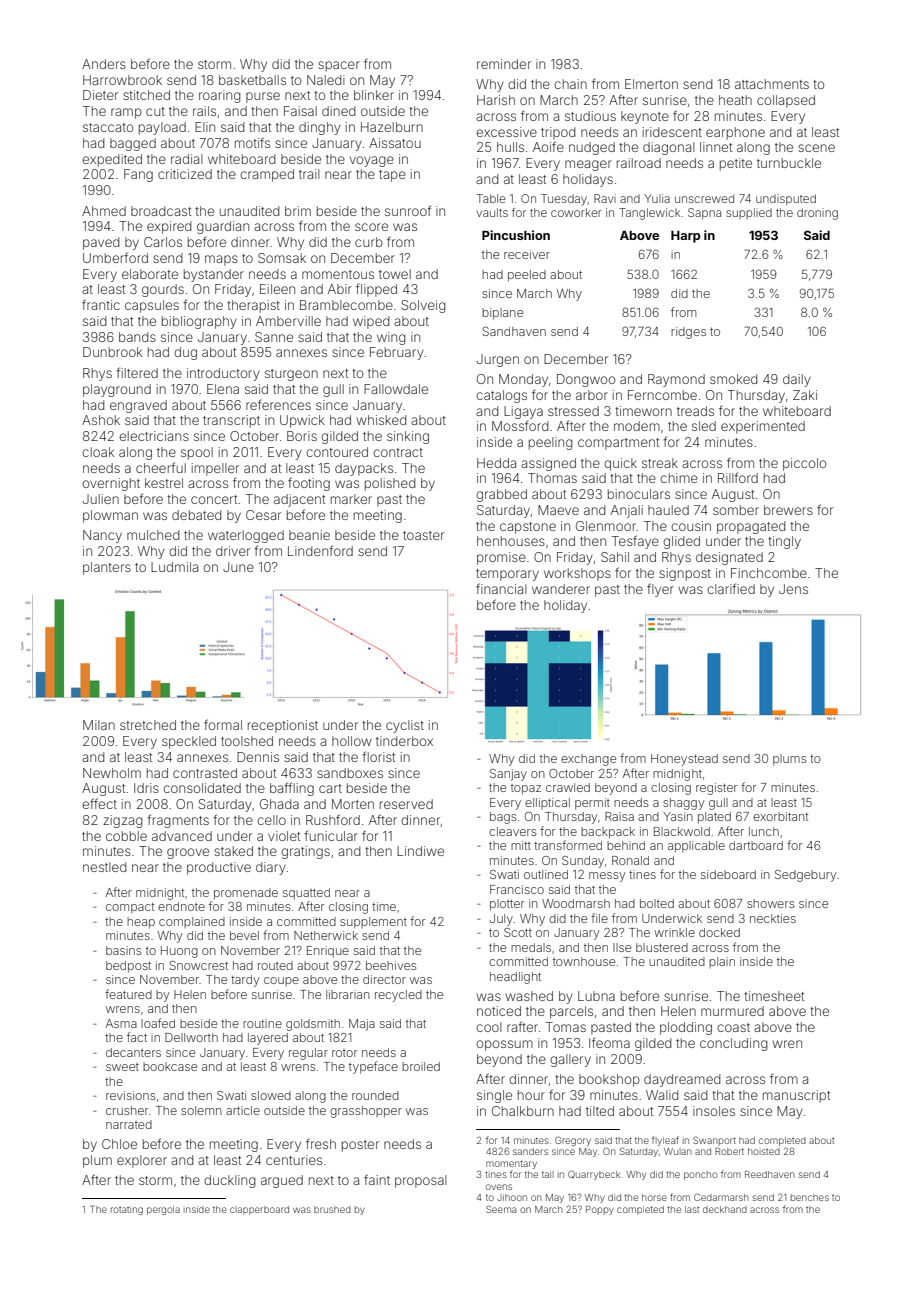 The height and width of the document is (1308, 924). What do you see at coordinates (504, 64) in the document?
I see `reminder` at bounding box center [504, 64].
